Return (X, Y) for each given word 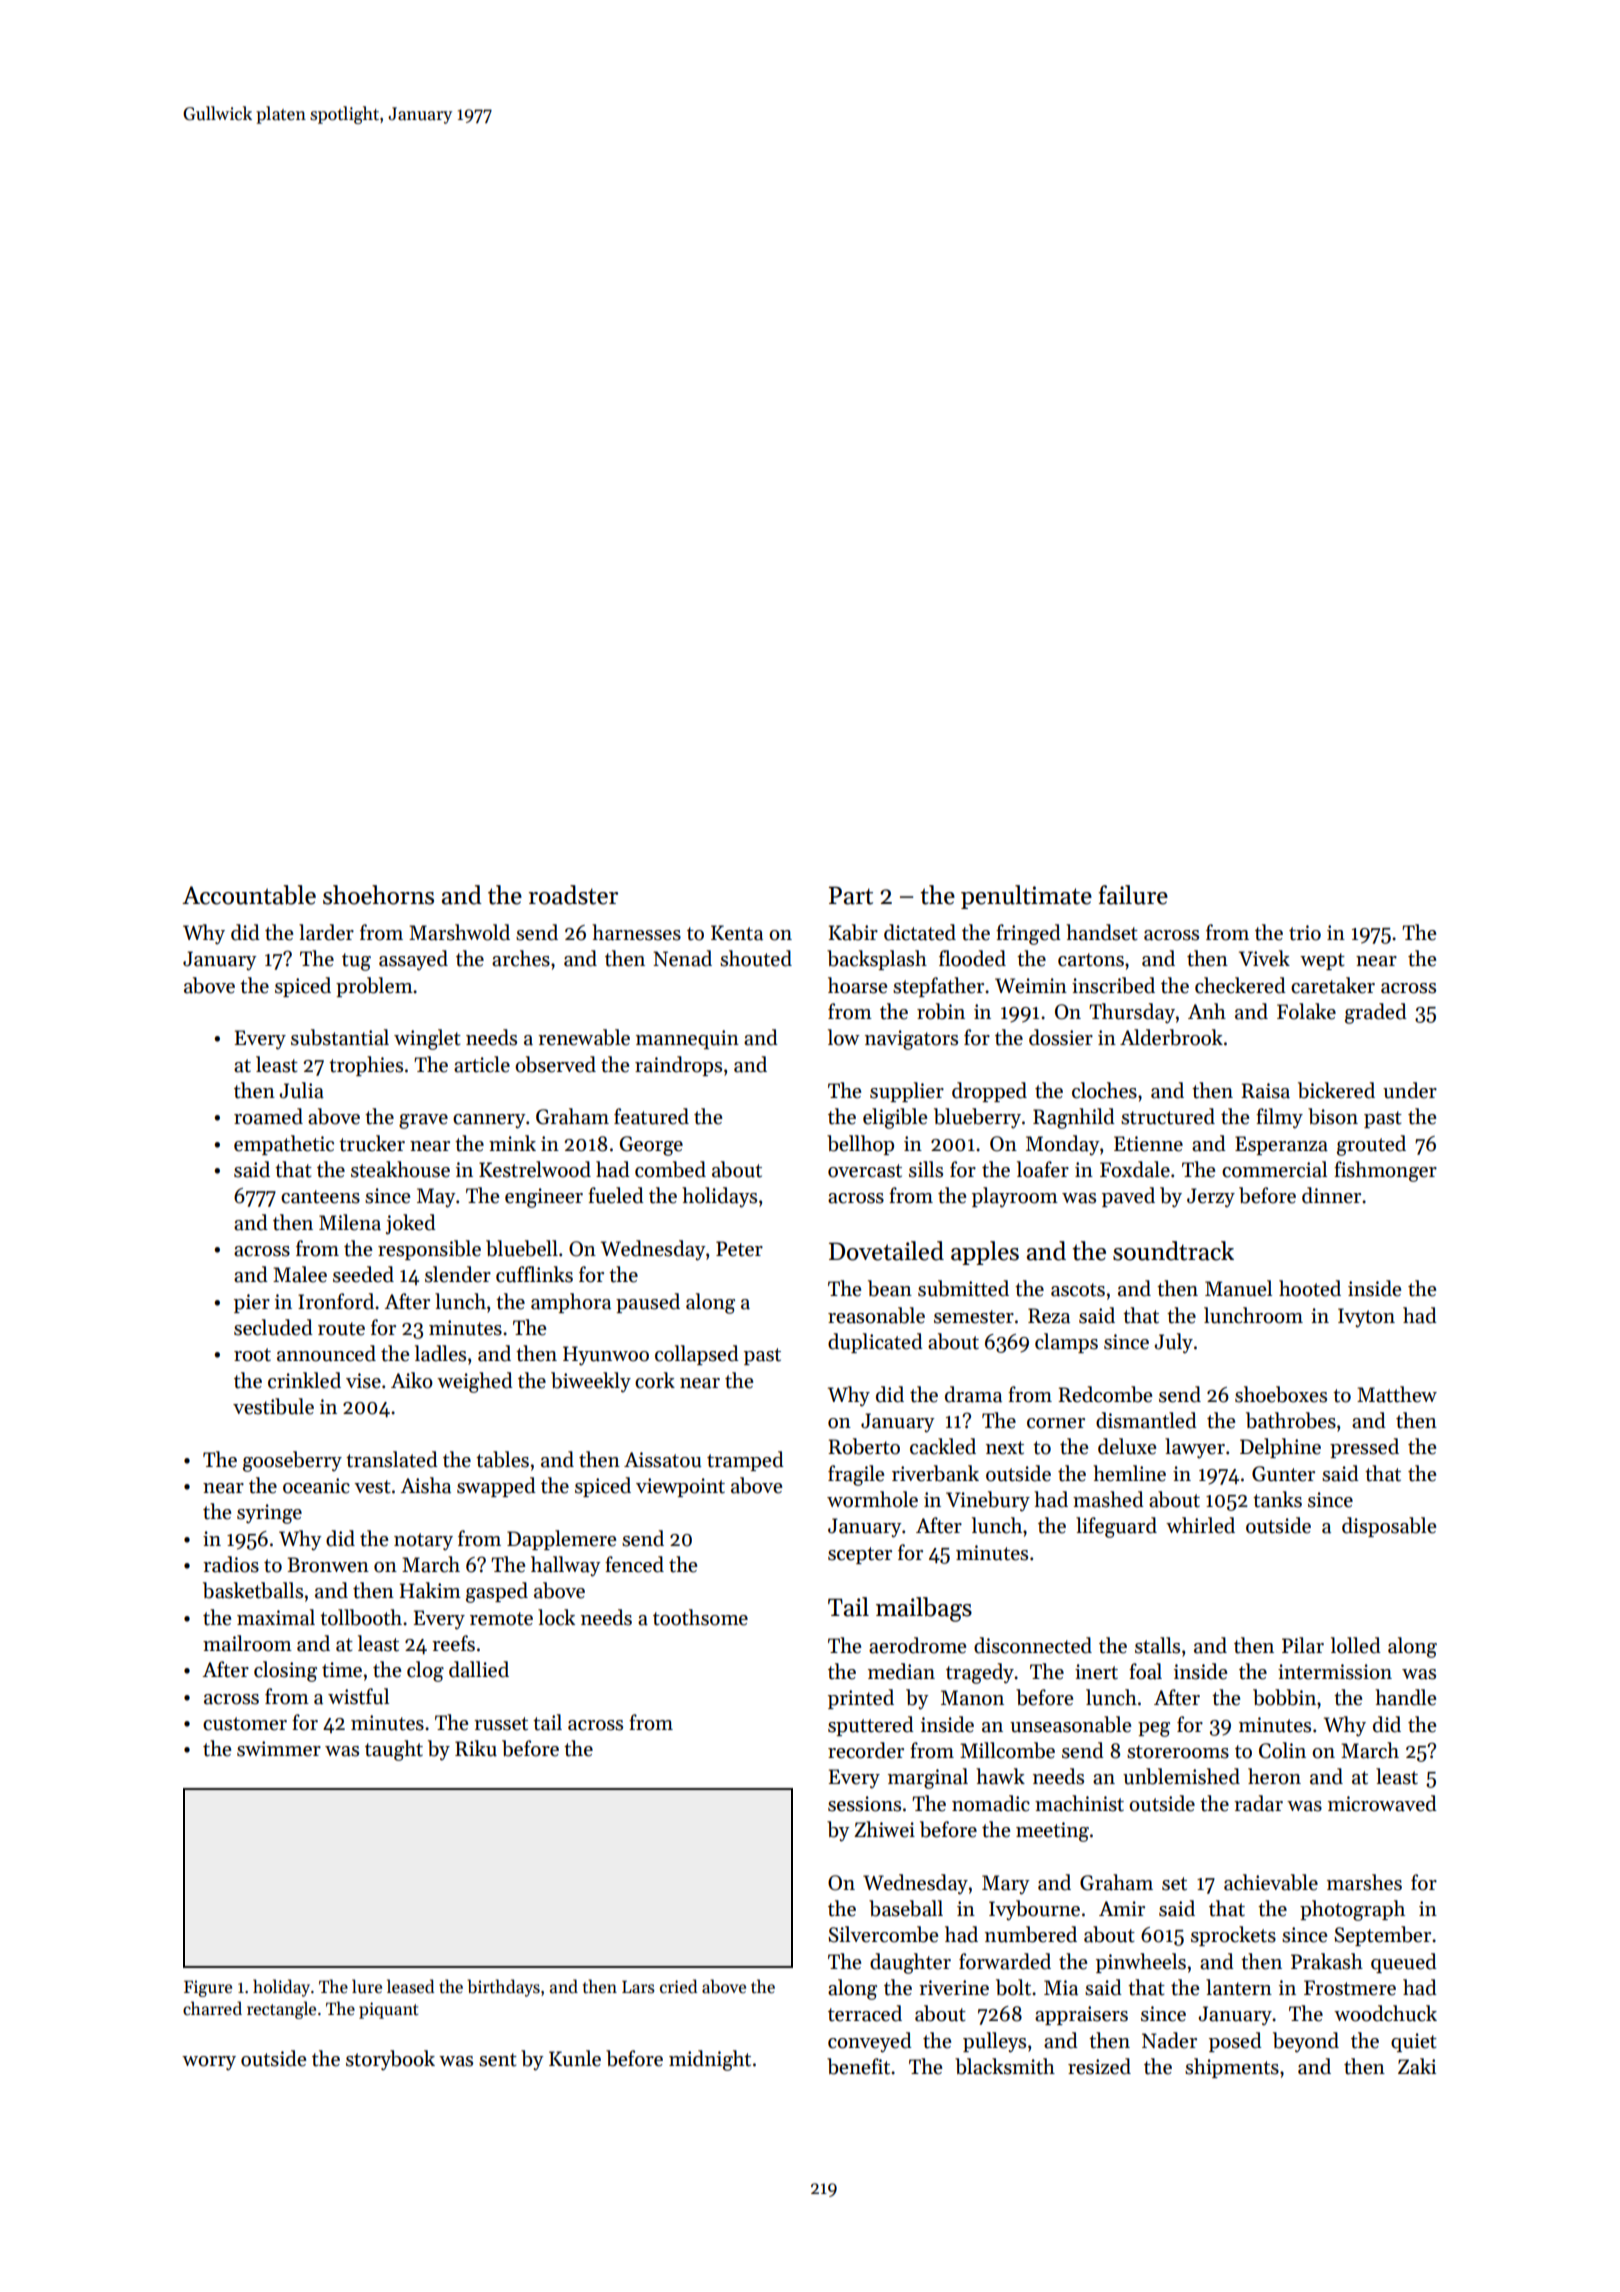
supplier (907, 1092)
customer (245, 1724)
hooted (1310, 1288)
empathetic (284, 1145)
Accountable (249, 895)
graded (1376, 1013)
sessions (864, 1804)
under (1410, 1090)
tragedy (980, 1673)
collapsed (697, 1355)
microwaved (1382, 1803)
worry (209, 2063)
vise (363, 1381)
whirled (1200, 1525)
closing (285, 1671)
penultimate (1026, 897)
